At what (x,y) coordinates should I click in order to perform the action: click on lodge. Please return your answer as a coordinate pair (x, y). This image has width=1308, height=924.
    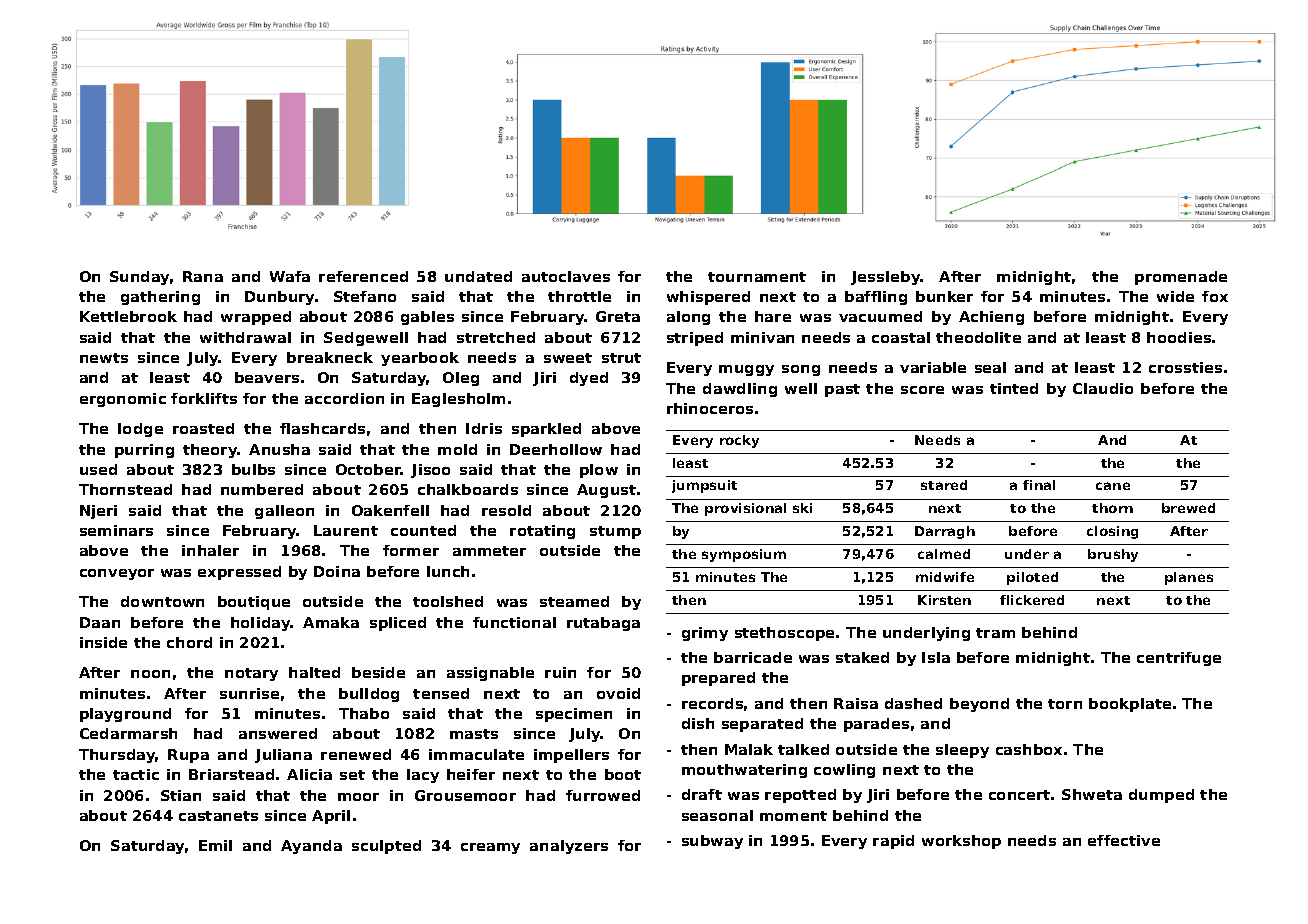
    Looking at the image, I should click on (140, 430).
